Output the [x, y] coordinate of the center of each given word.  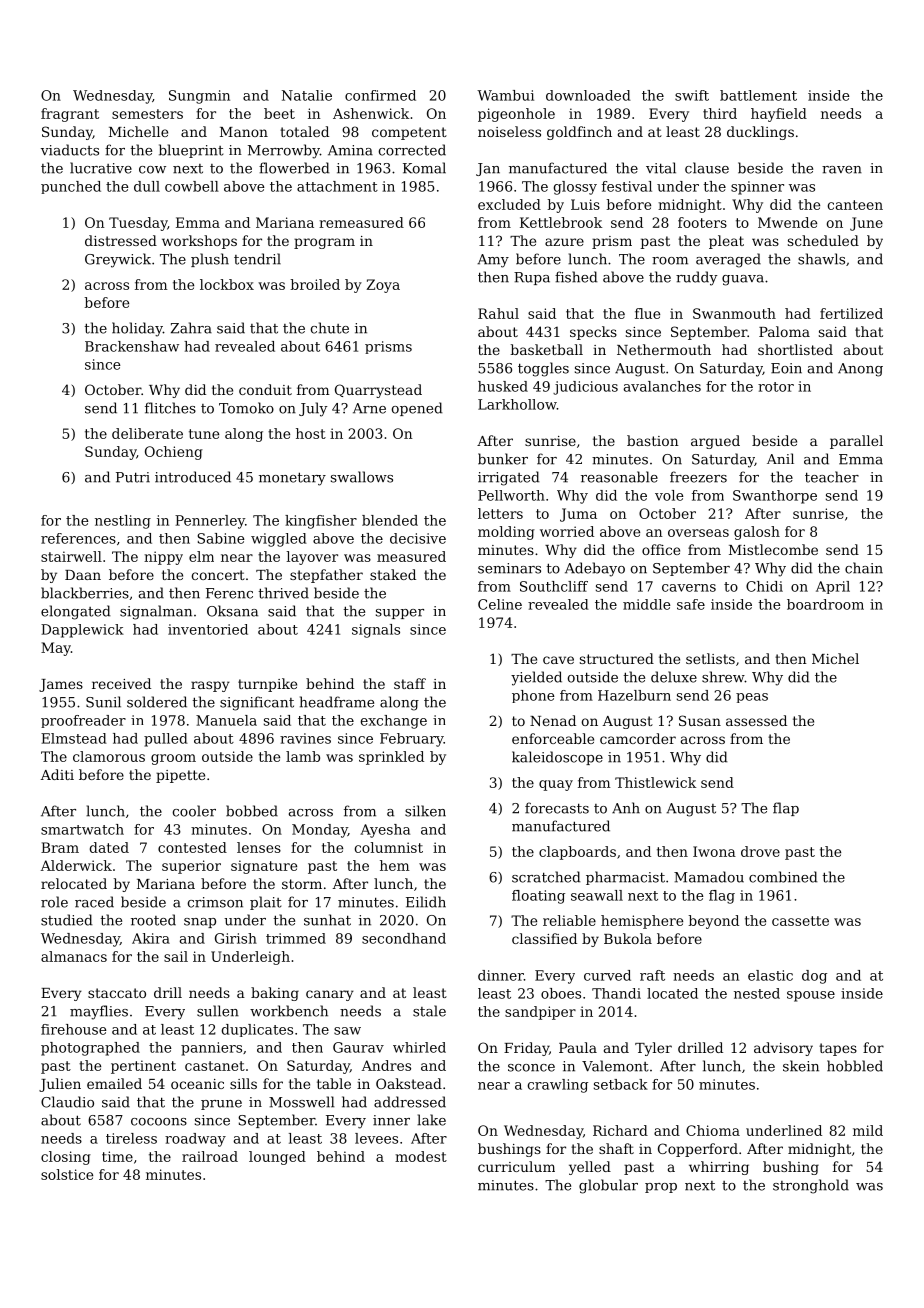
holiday [137, 329]
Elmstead [74, 738]
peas [752, 698]
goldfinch [579, 133]
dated [109, 847]
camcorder [638, 738]
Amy [493, 261]
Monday [320, 831]
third [720, 113]
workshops [199, 242]
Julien [60, 1085]
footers [702, 222]
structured [617, 658]
